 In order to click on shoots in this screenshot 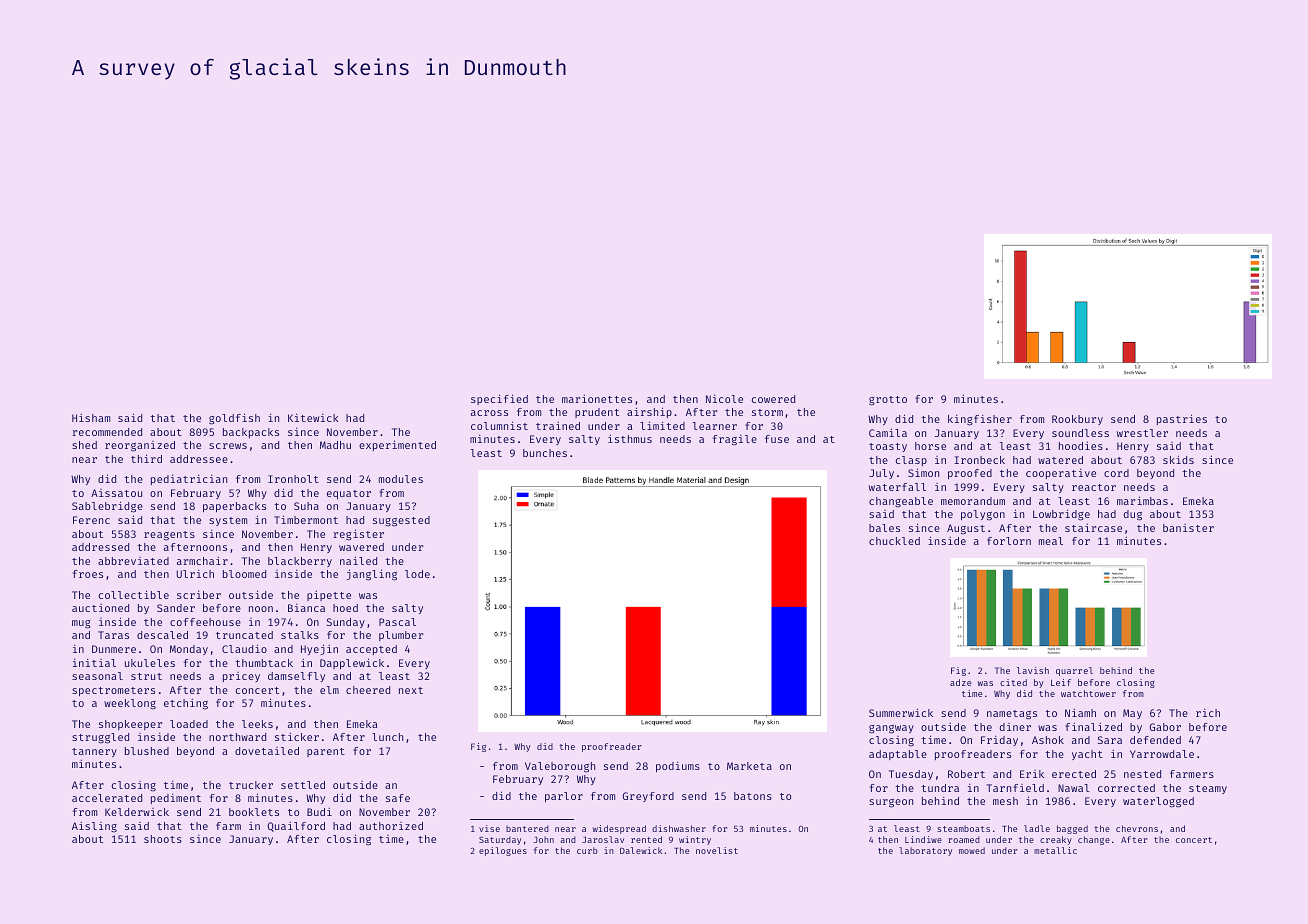, I will do `click(163, 839)`.
